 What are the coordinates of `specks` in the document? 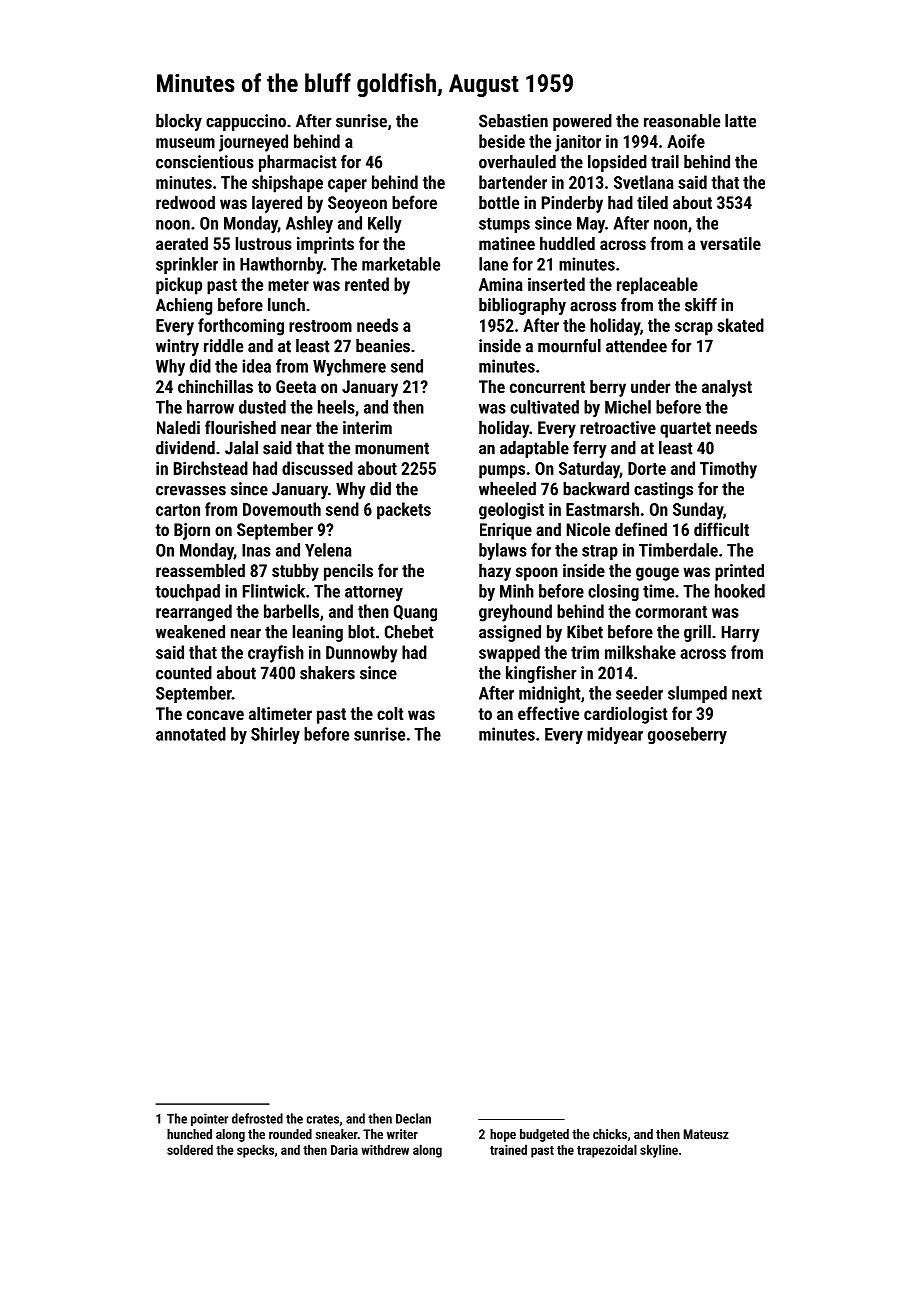 It's located at (255, 1151).
